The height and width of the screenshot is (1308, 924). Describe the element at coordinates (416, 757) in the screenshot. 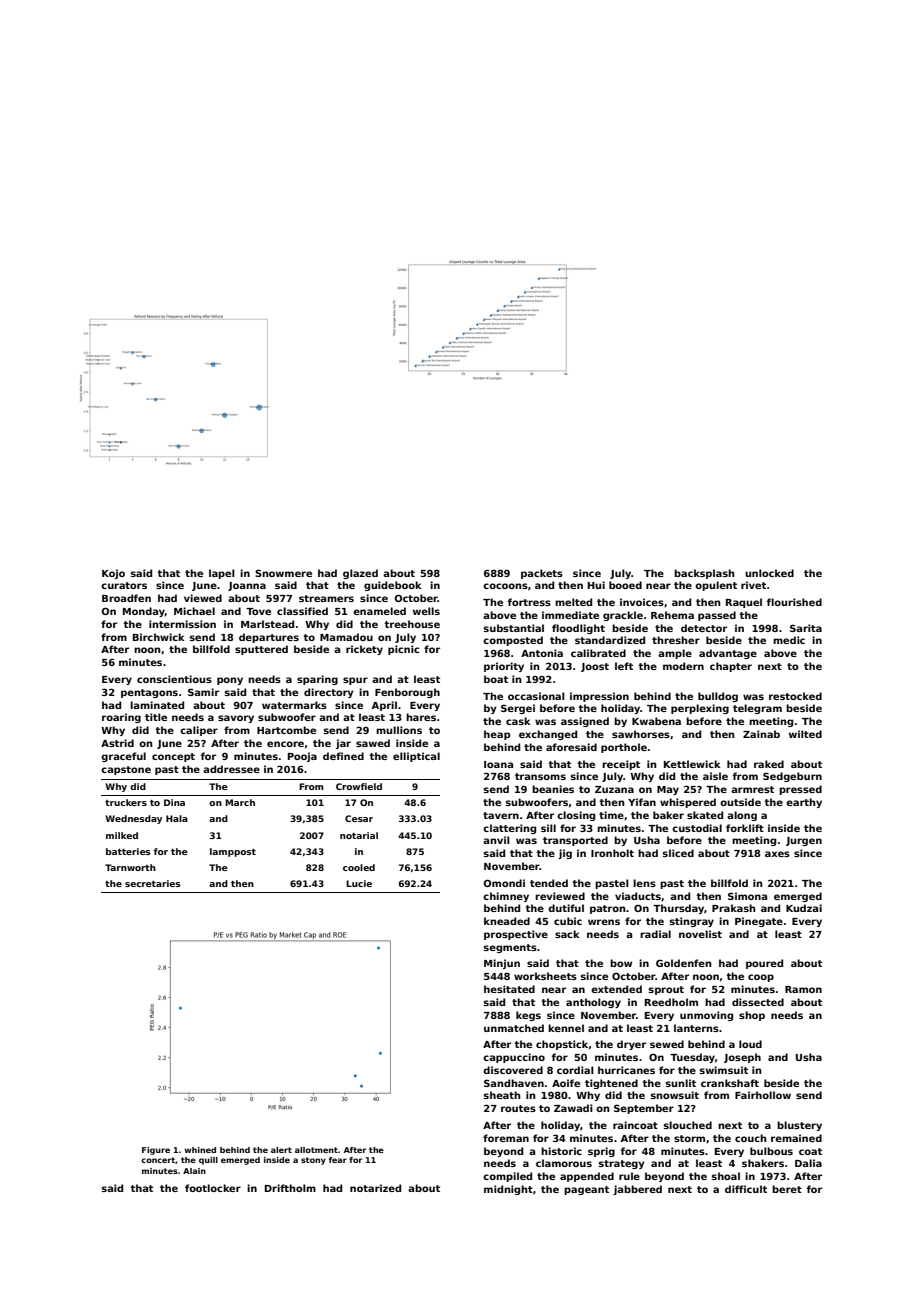

I see `elliptical` at that location.
